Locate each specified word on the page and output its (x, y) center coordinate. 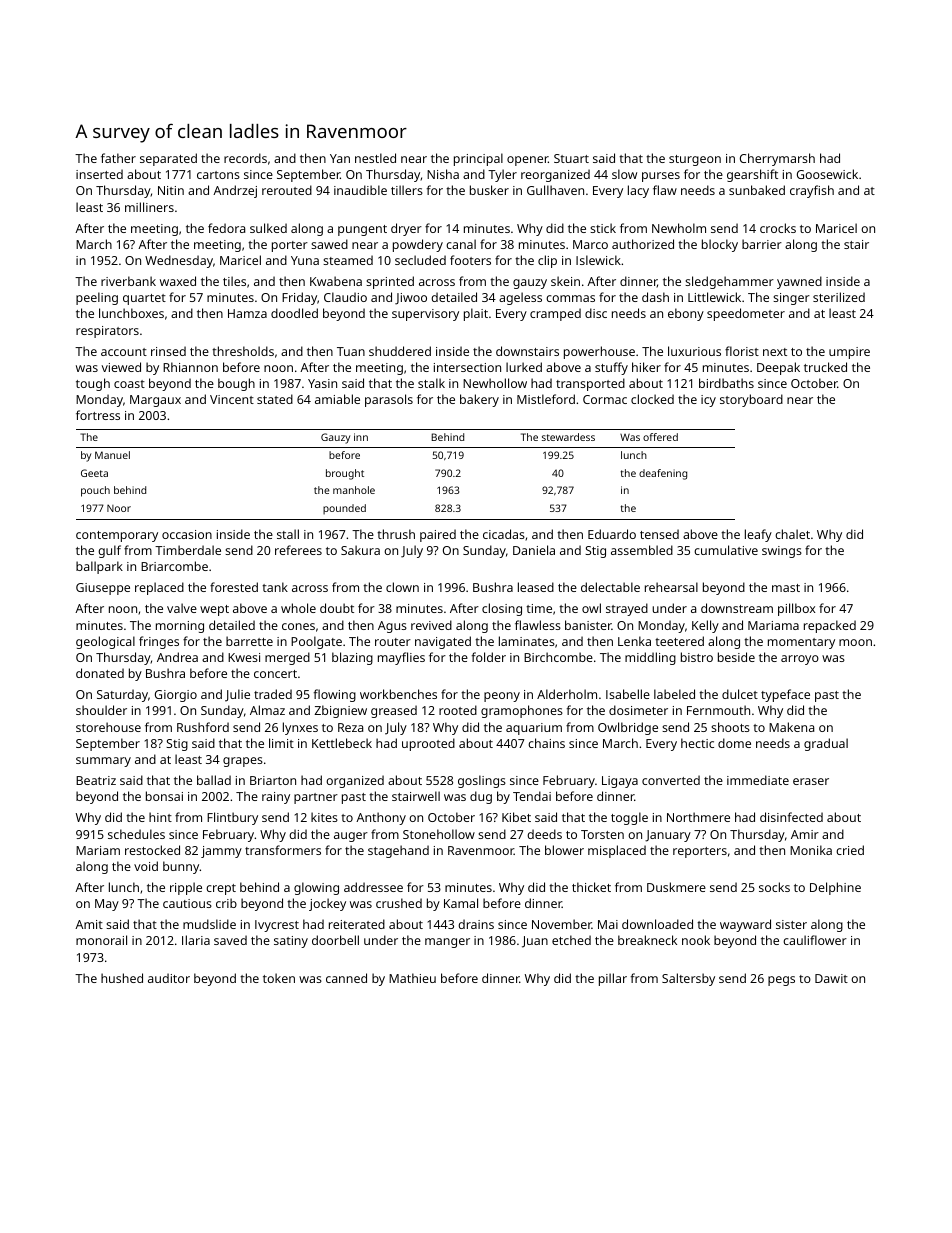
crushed (399, 903)
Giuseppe (103, 589)
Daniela (534, 550)
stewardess (568, 437)
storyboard (751, 400)
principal (478, 159)
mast (786, 588)
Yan (340, 158)
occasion (187, 534)
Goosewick (827, 174)
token (279, 978)
